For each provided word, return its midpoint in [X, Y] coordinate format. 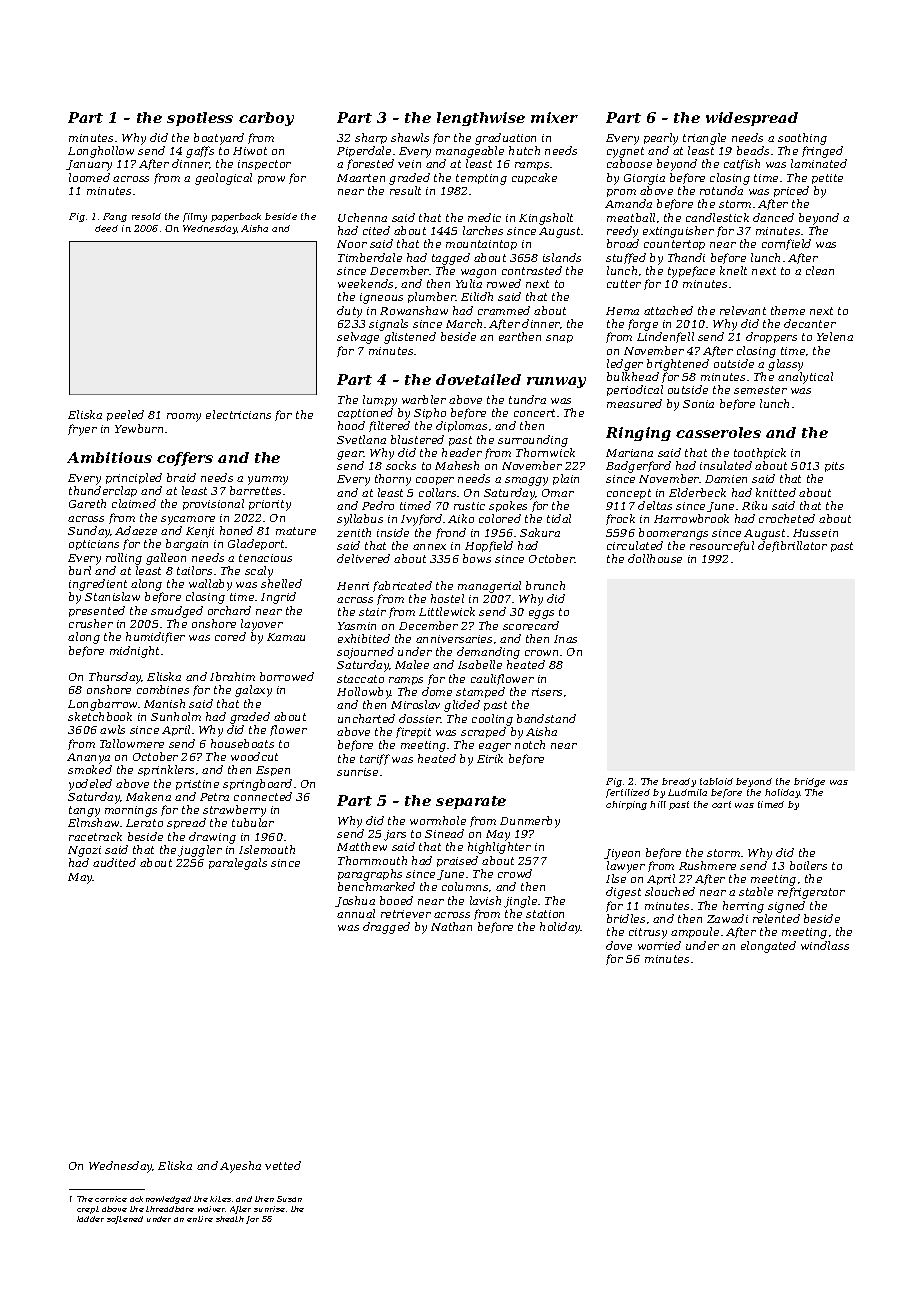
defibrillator [792, 546]
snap [559, 339]
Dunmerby [530, 822]
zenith [354, 532]
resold [146, 216]
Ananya [88, 758]
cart [721, 804]
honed [236, 530]
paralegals [238, 864]
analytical [805, 378]
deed [106, 228]
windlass [825, 945]
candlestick [717, 217]
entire [200, 1219]
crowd [515, 873]
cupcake [534, 178]
